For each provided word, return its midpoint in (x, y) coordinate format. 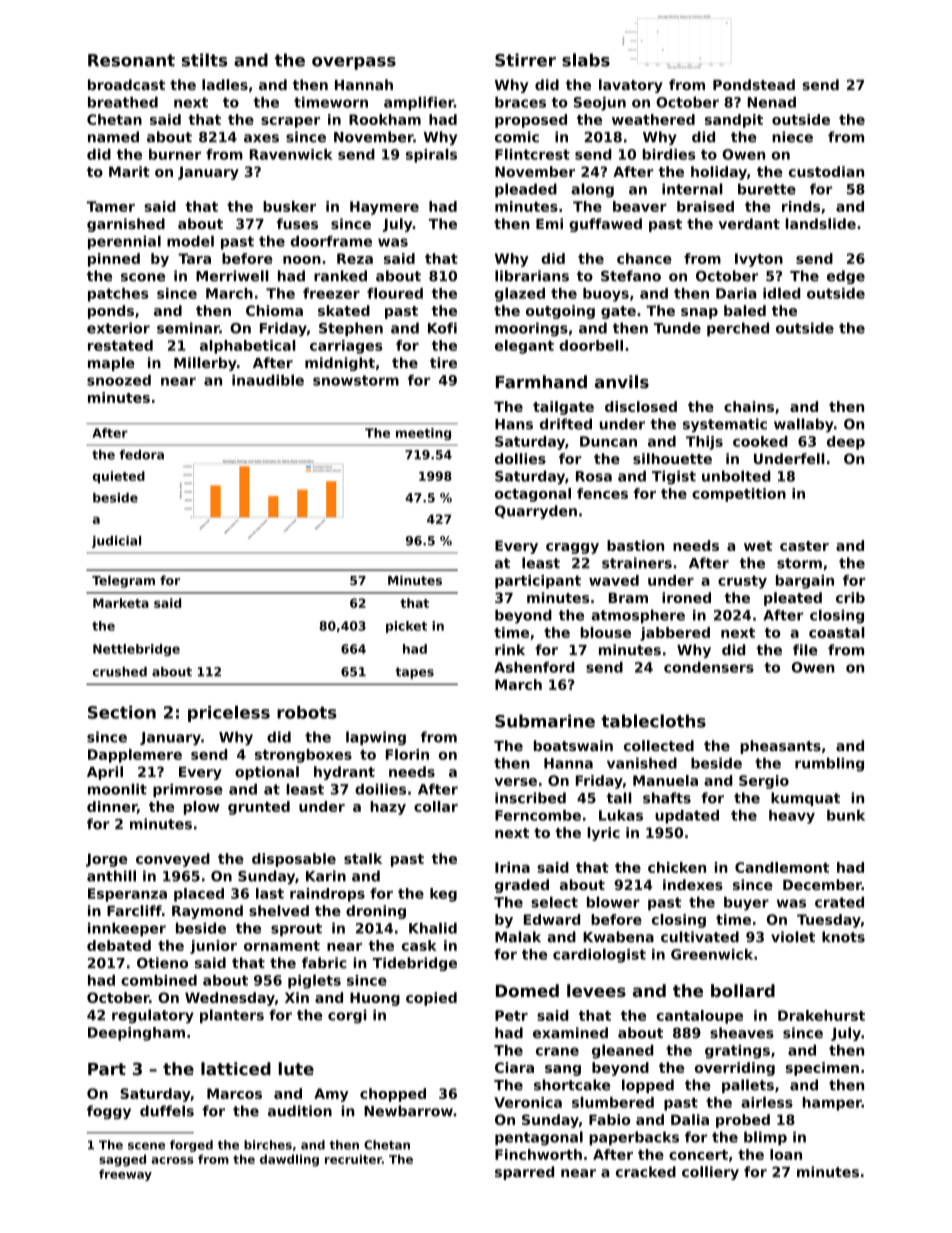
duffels (167, 1111)
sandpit (734, 121)
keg (443, 895)
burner (175, 154)
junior (213, 947)
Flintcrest (532, 154)
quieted (119, 477)
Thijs (704, 443)
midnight (340, 364)
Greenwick (712, 954)
